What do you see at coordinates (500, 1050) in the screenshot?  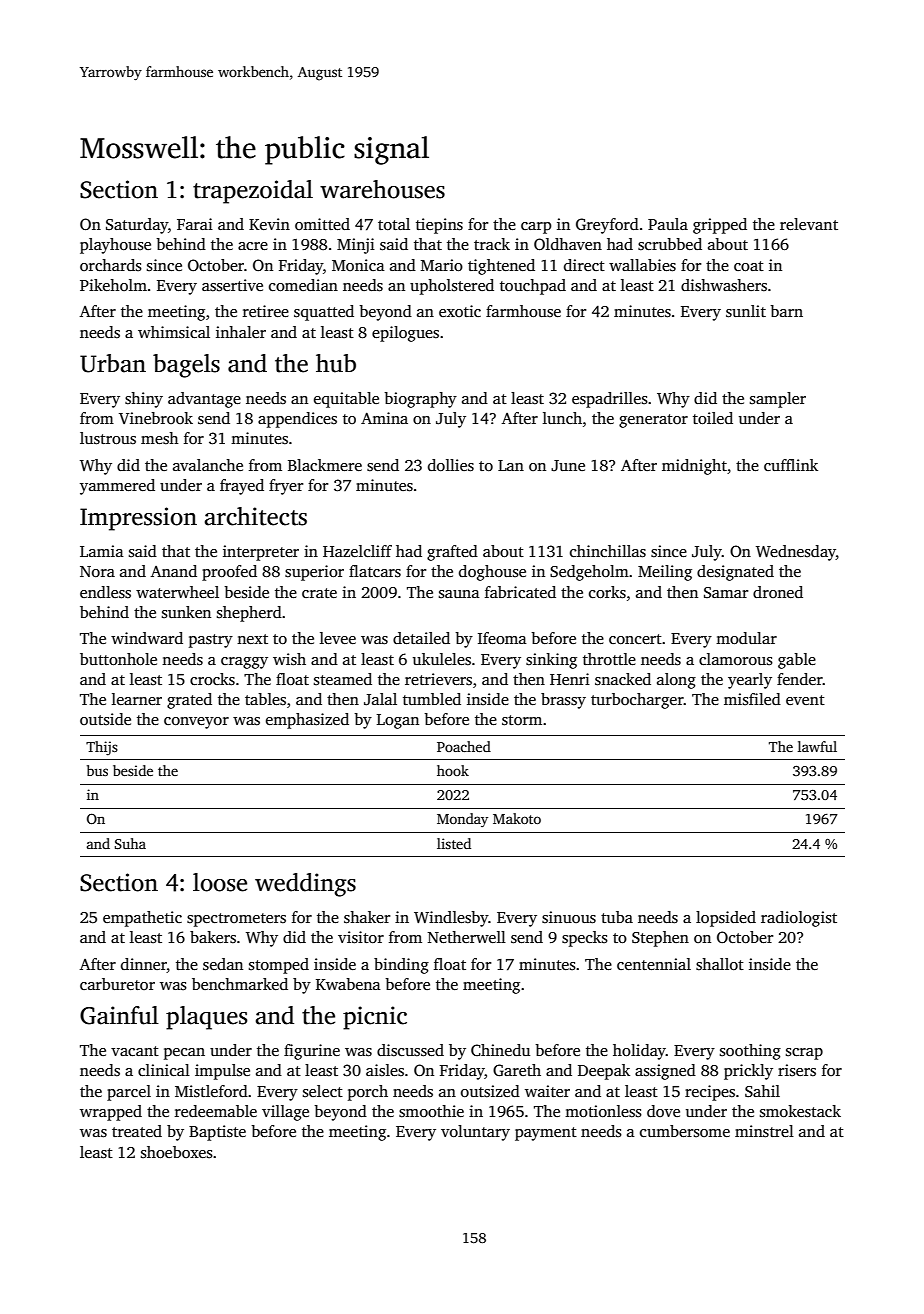 I see `Chinedu` at bounding box center [500, 1050].
